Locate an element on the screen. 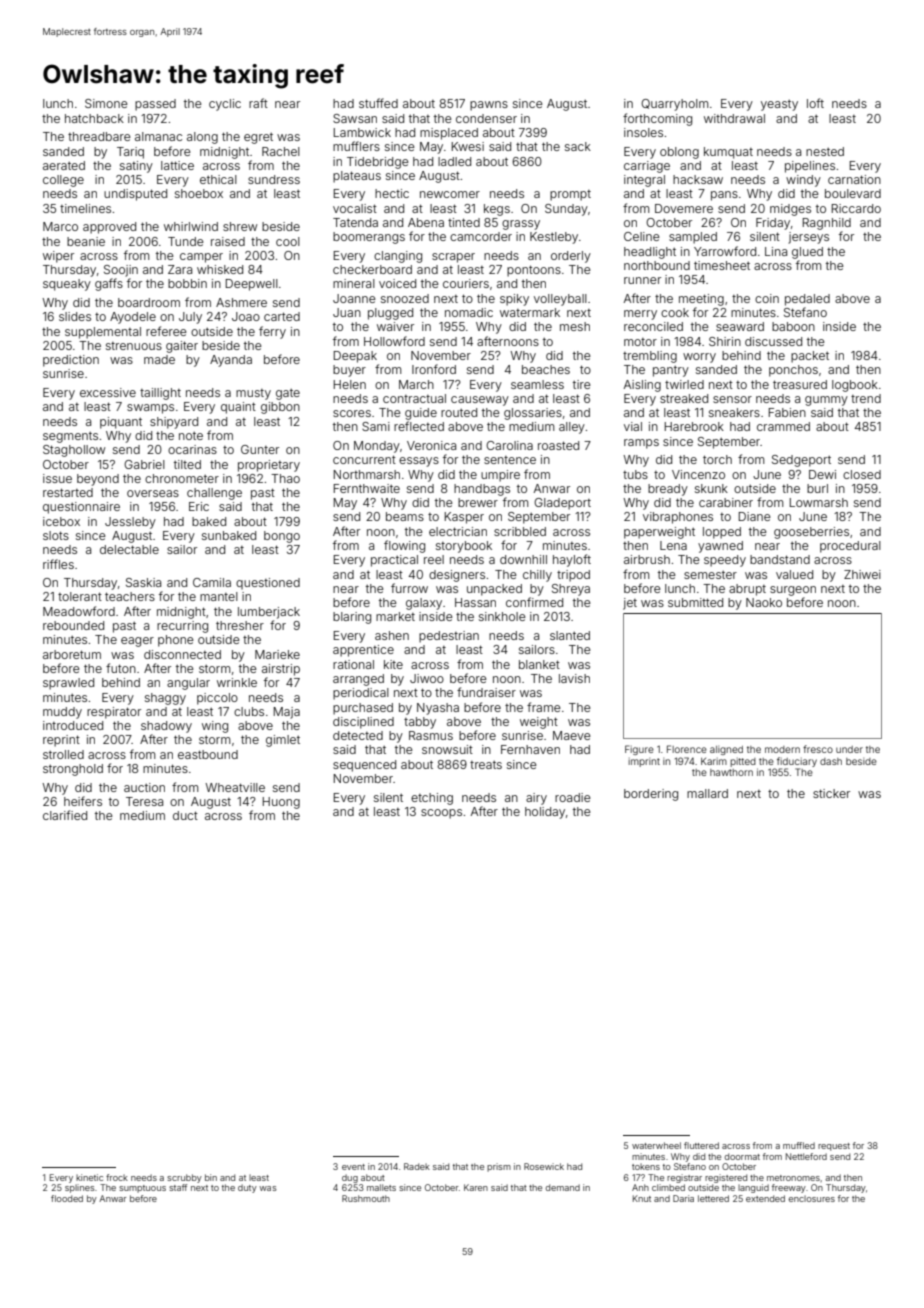 This screenshot has width=924, height=1308. prism is located at coordinates (499, 1167).
